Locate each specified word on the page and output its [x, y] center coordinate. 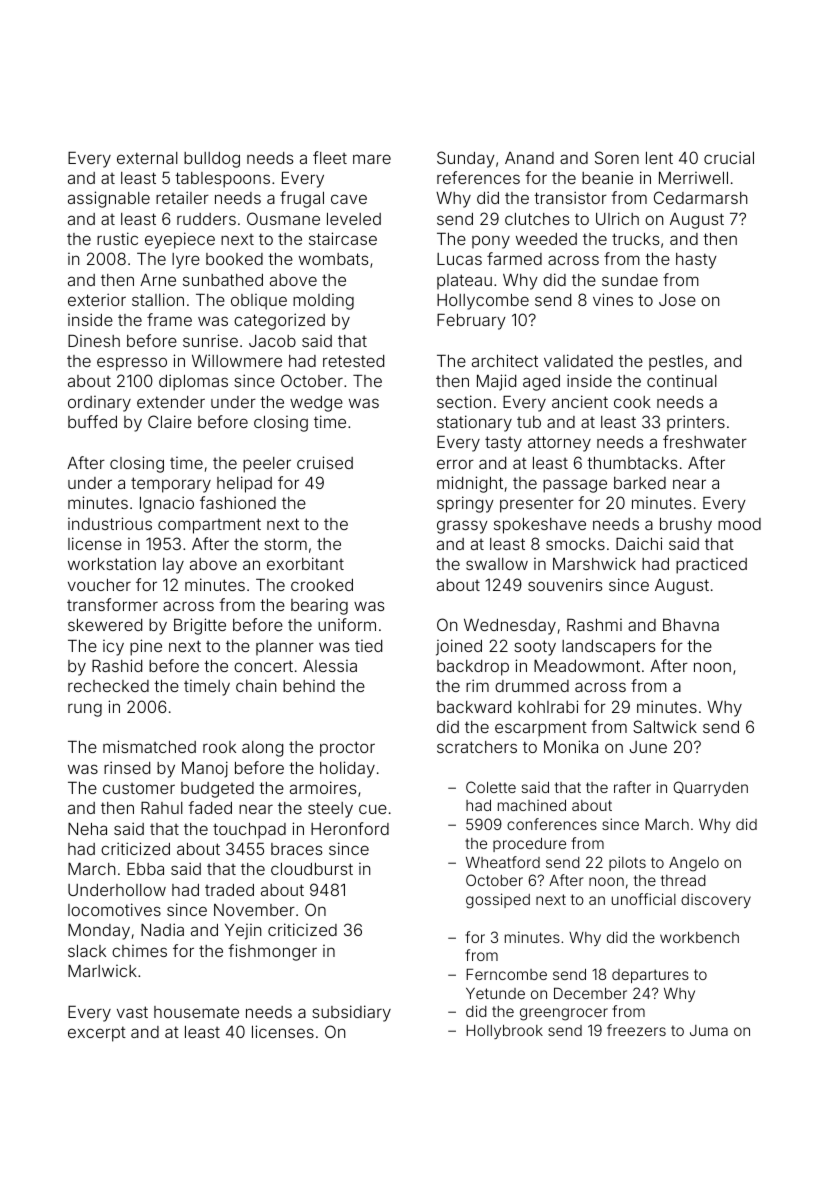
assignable [109, 199]
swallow [497, 564]
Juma [709, 1030]
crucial [729, 157]
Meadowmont [587, 666]
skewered [105, 625]
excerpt [97, 1034]
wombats [333, 259]
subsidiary [351, 1013]
